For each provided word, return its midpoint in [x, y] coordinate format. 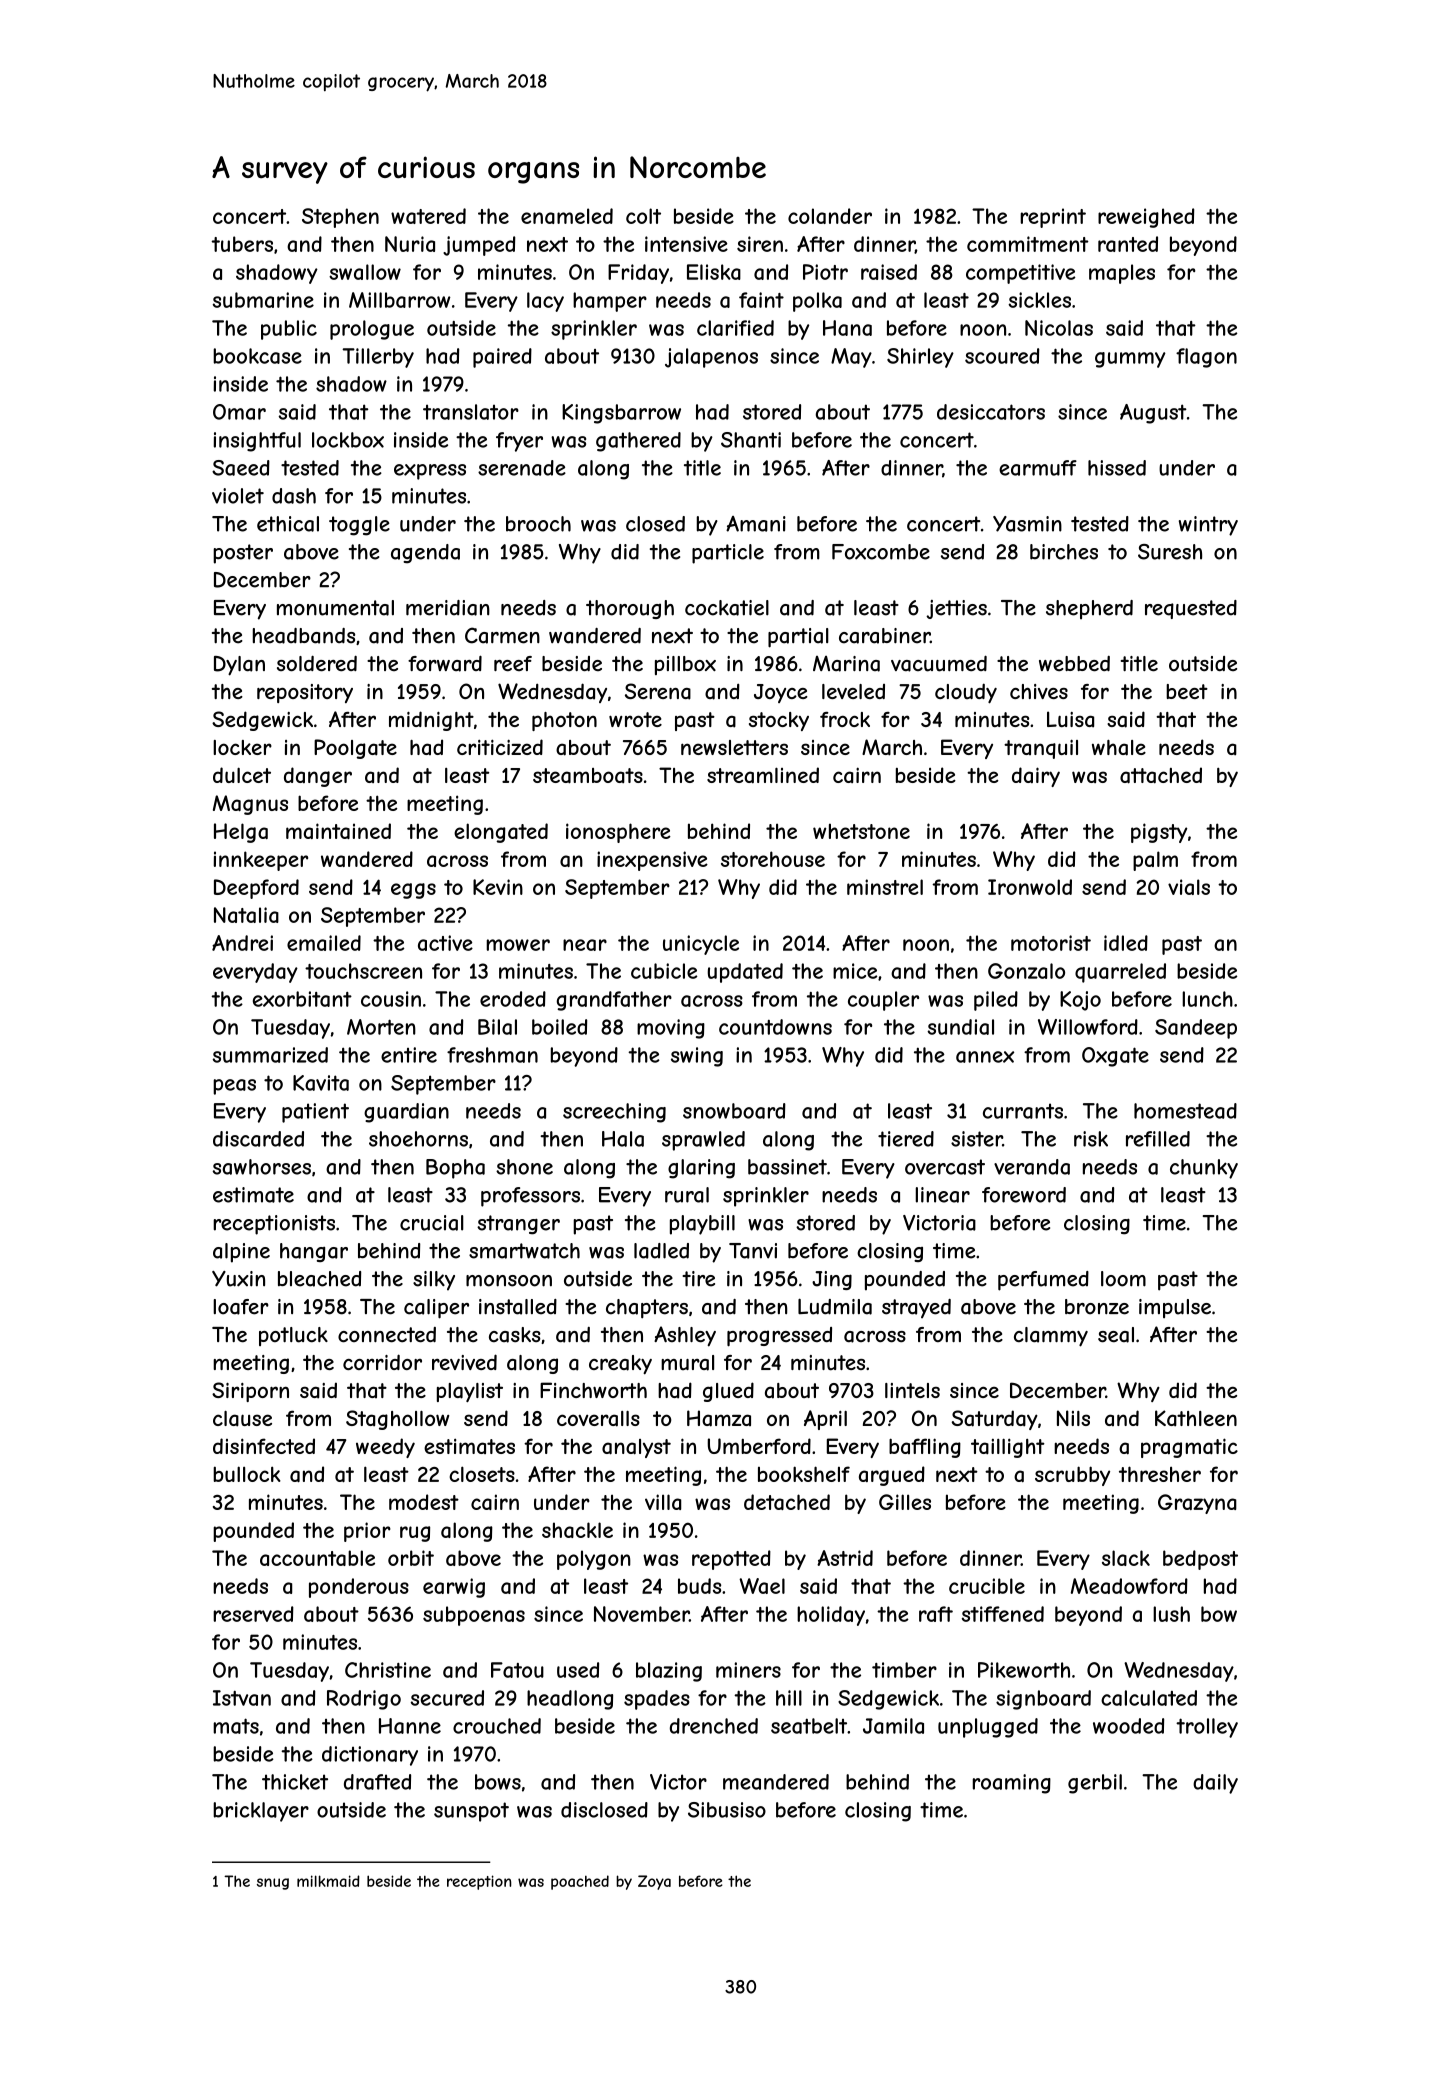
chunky [1204, 1169]
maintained [338, 831]
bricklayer [261, 1812]
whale [1119, 748]
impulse [1175, 1308]
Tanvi [753, 1251]
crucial [432, 1223]
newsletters [734, 747]
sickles [1039, 300]
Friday [638, 274]
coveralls [598, 1419]
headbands [304, 636]
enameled [567, 216]
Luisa [1070, 719]
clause [242, 1419]
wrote [635, 719]
